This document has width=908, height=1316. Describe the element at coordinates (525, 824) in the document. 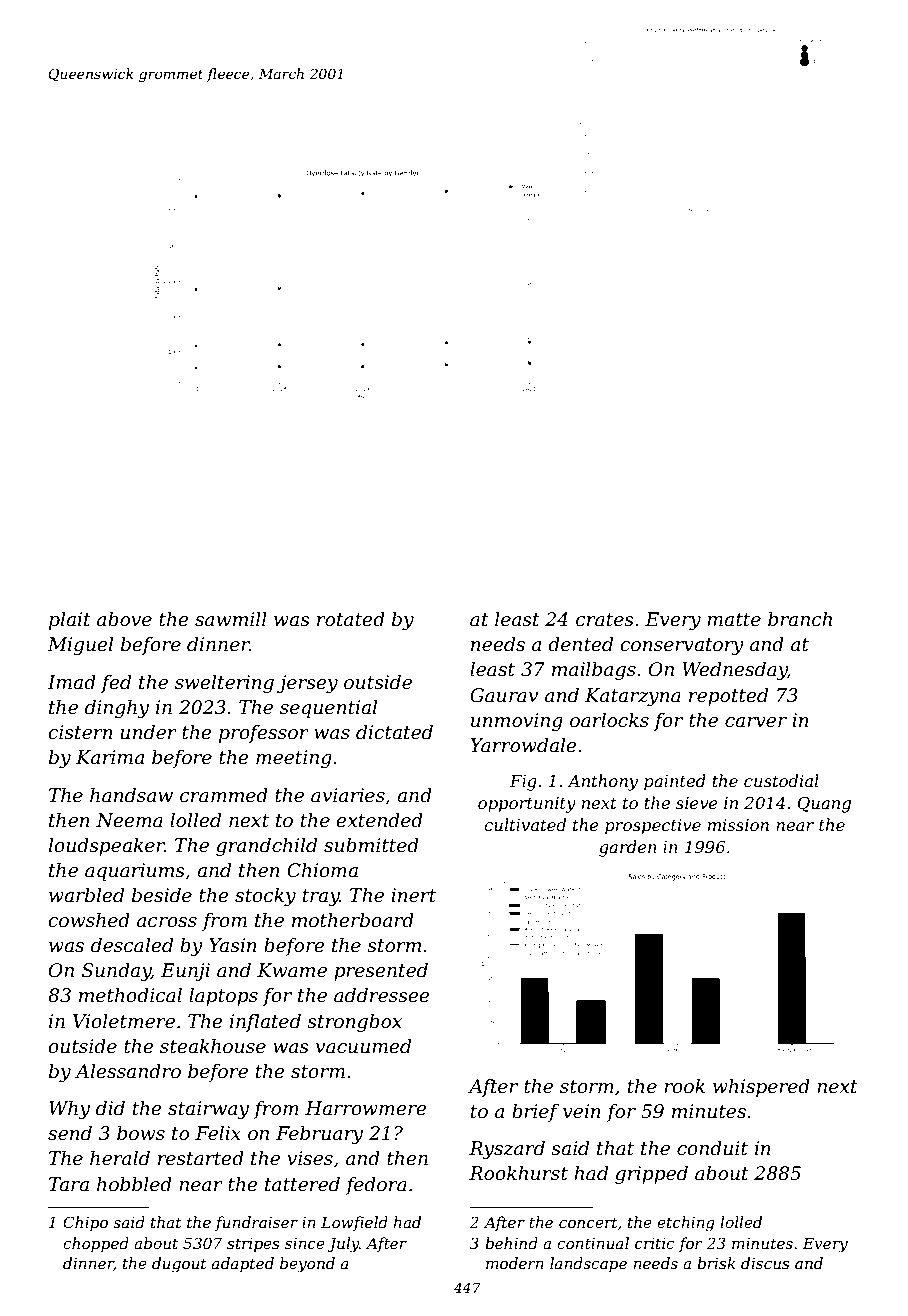

I see `cultivated` at that location.
